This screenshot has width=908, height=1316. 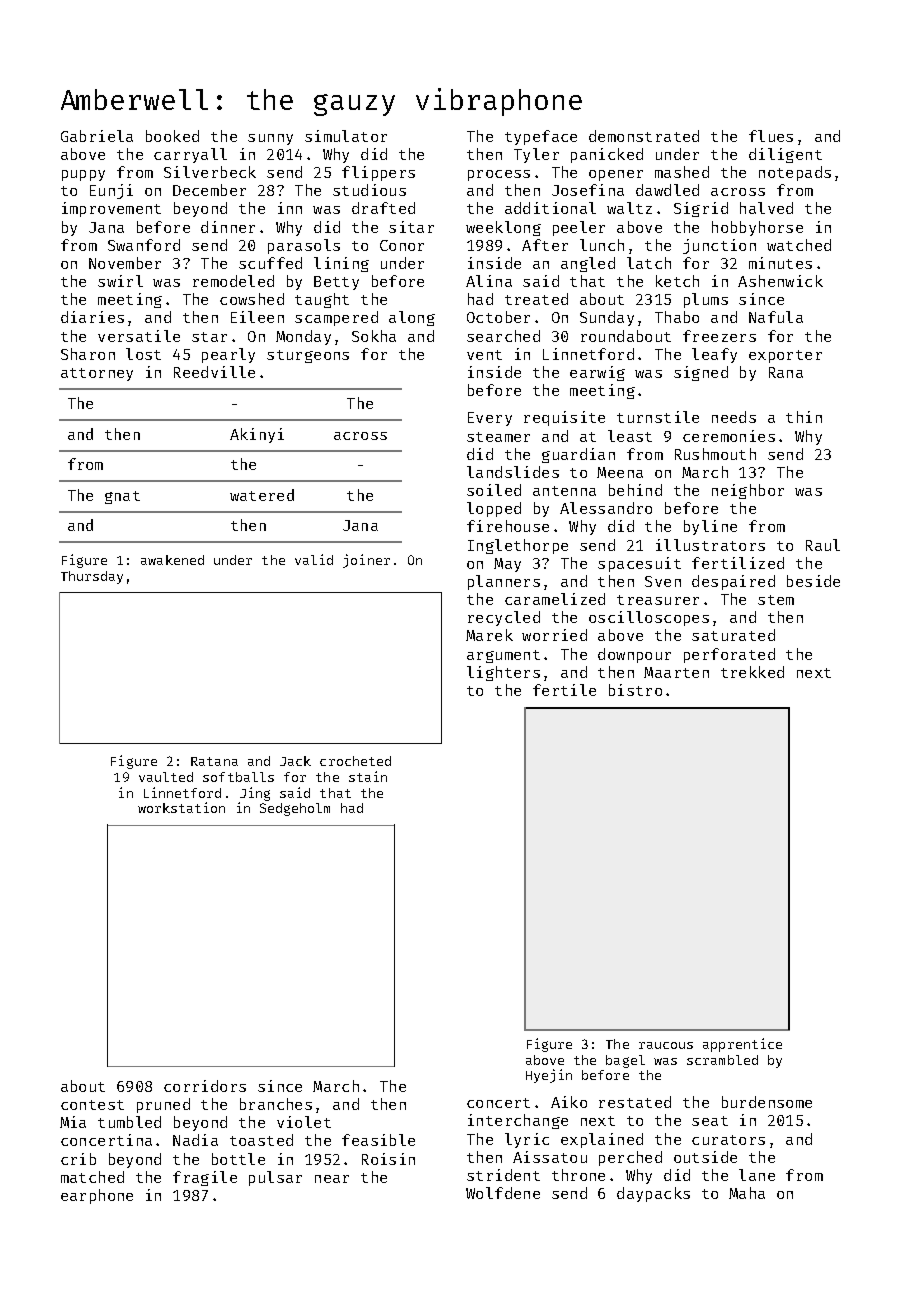 I want to click on gnat, so click(x=122, y=497).
